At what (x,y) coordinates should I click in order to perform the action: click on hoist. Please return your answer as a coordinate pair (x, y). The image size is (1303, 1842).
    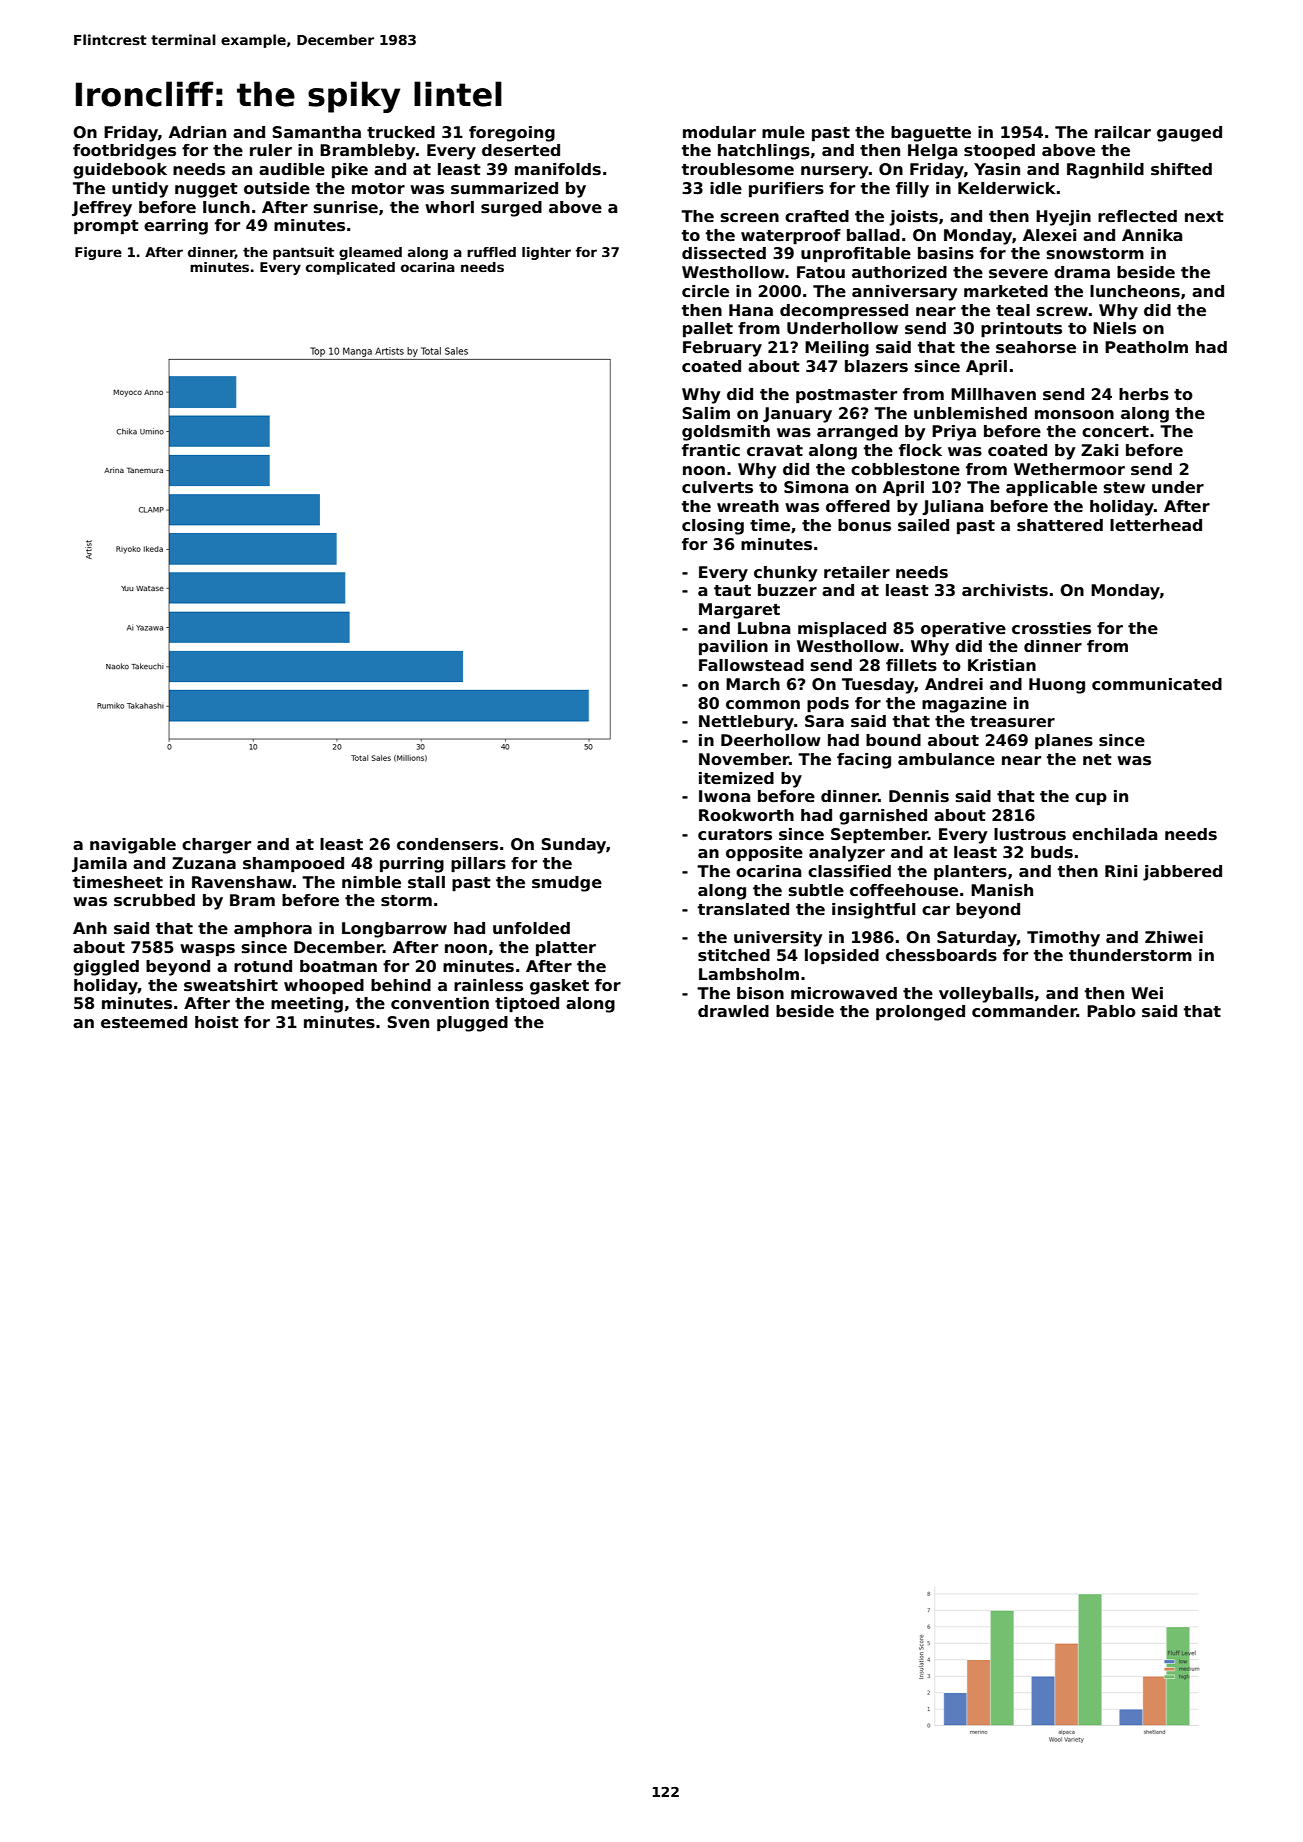
    Looking at the image, I should click on (217, 1022).
